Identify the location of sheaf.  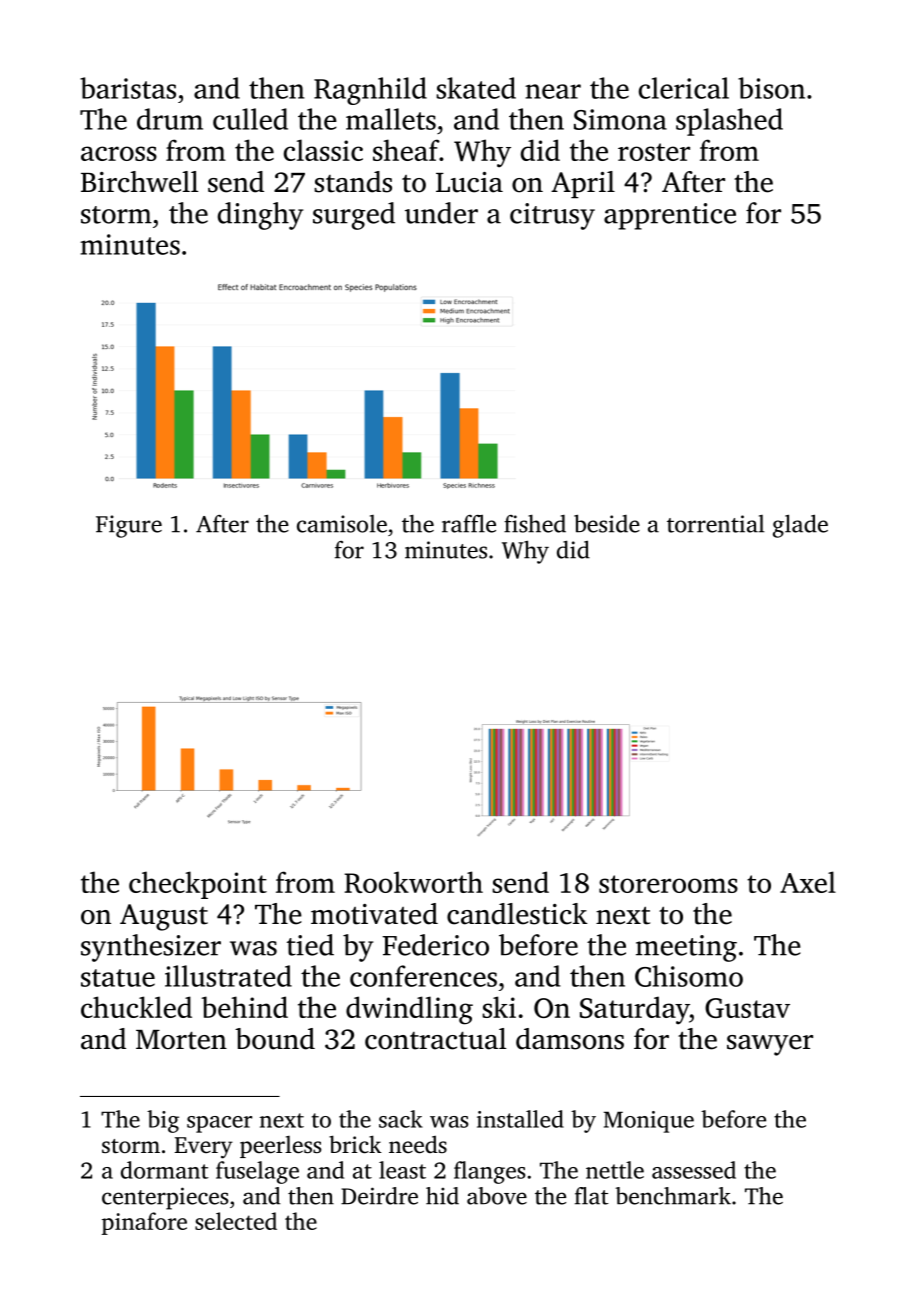
(406, 150).
